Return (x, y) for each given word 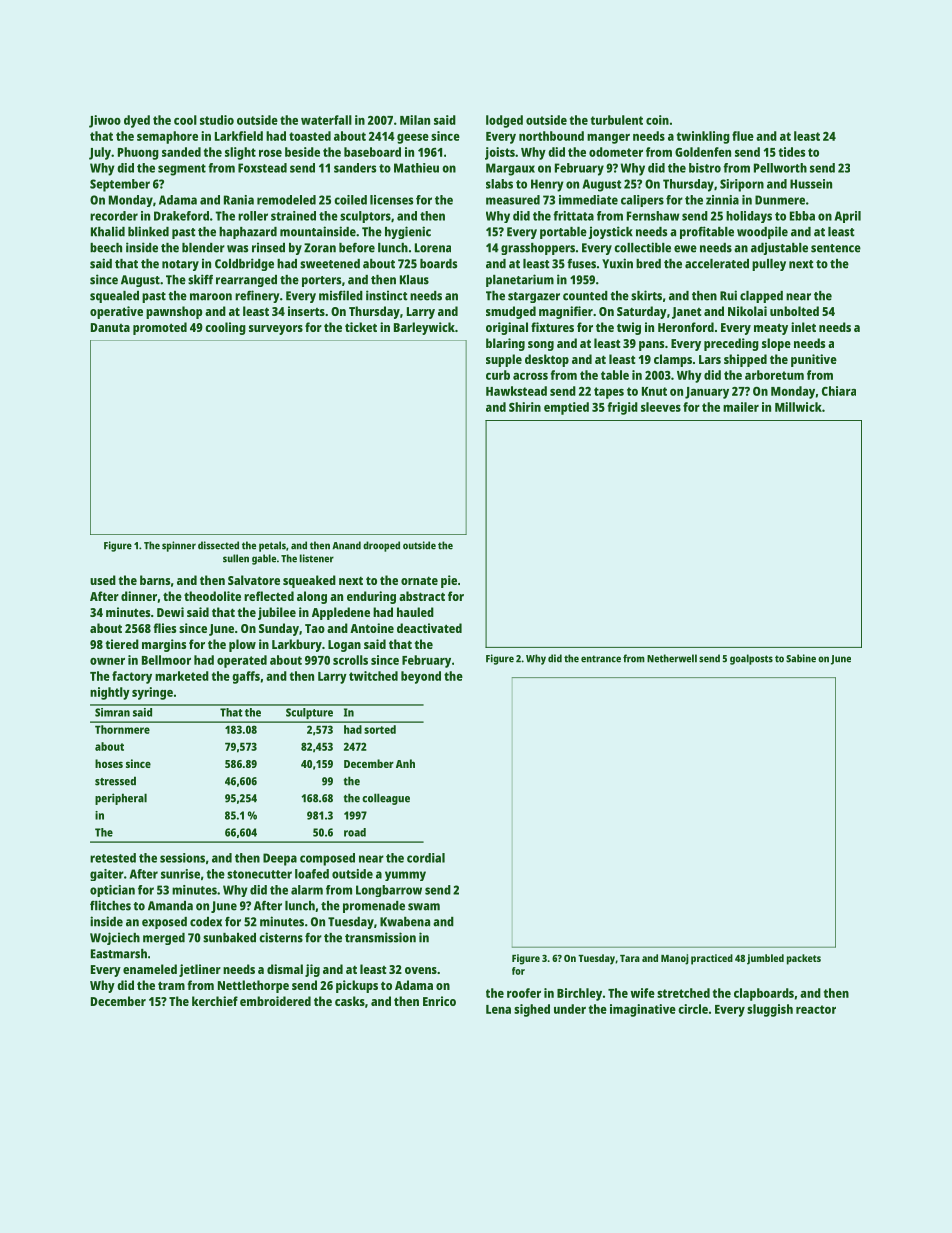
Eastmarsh (119, 954)
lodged (504, 121)
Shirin (525, 407)
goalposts (751, 659)
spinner (179, 546)
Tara (630, 958)
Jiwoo (105, 121)
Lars (710, 359)
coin (657, 120)
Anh (405, 763)
